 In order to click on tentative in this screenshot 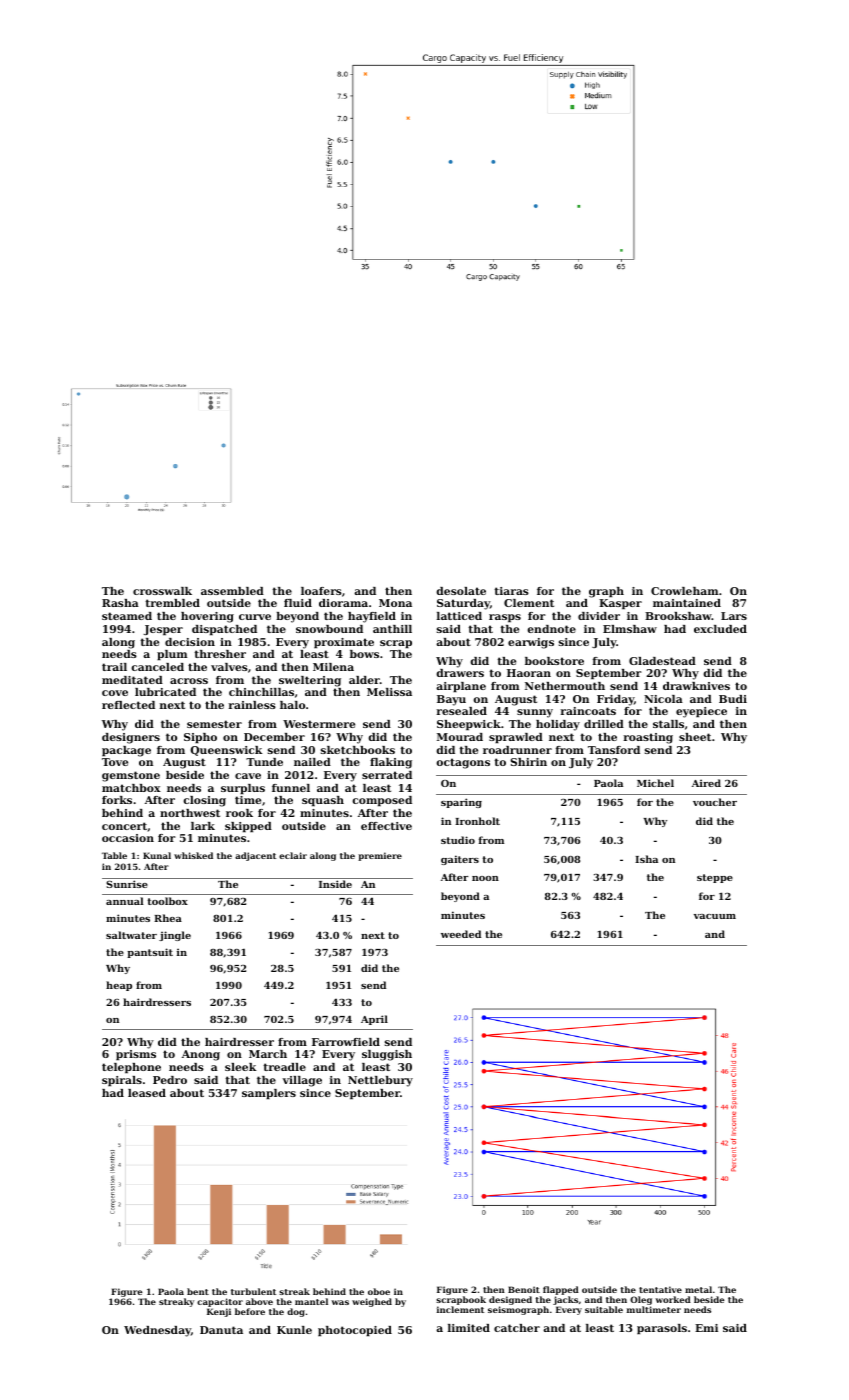, I will do `click(660, 1289)`.
